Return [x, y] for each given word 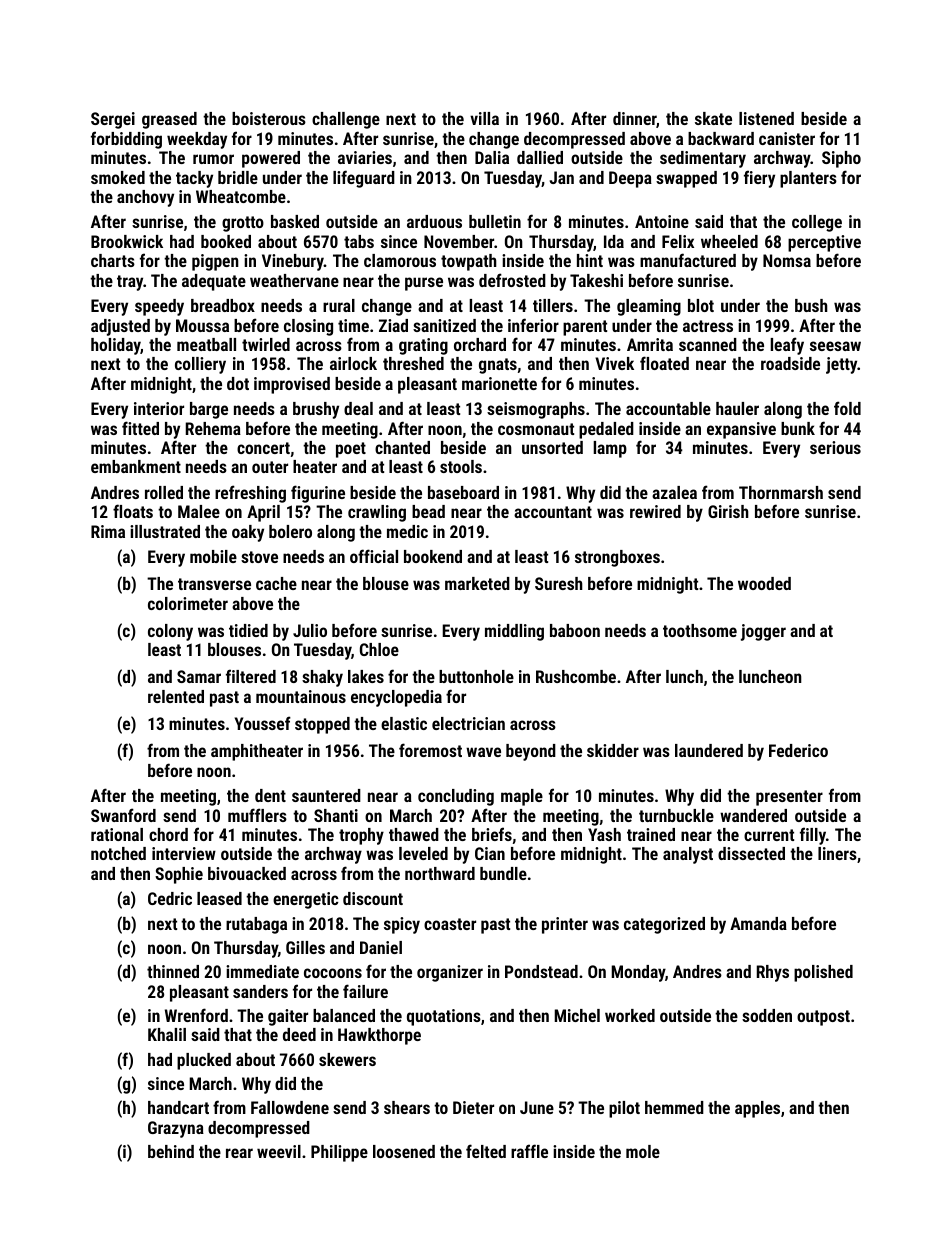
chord [168, 834]
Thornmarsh [781, 492]
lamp [610, 449]
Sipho [841, 159]
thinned [173, 971]
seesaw [835, 346]
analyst [688, 855]
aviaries [365, 157]
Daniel [381, 947]
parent [585, 328]
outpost [823, 1018]
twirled [266, 344]
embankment [136, 466]
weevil [279, 1151]
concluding [456, 797]
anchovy [145, 198]
